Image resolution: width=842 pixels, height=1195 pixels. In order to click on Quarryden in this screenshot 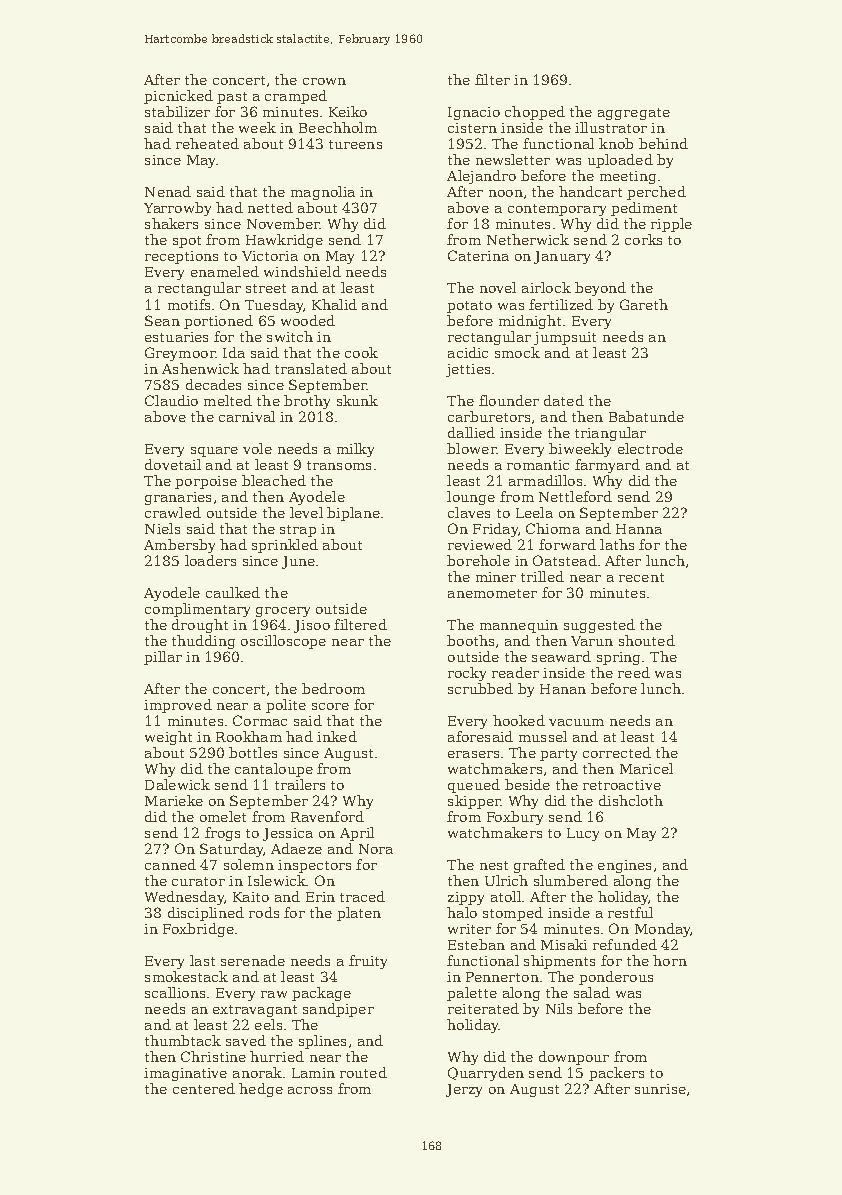, I will do `click(486, 1074)`.
